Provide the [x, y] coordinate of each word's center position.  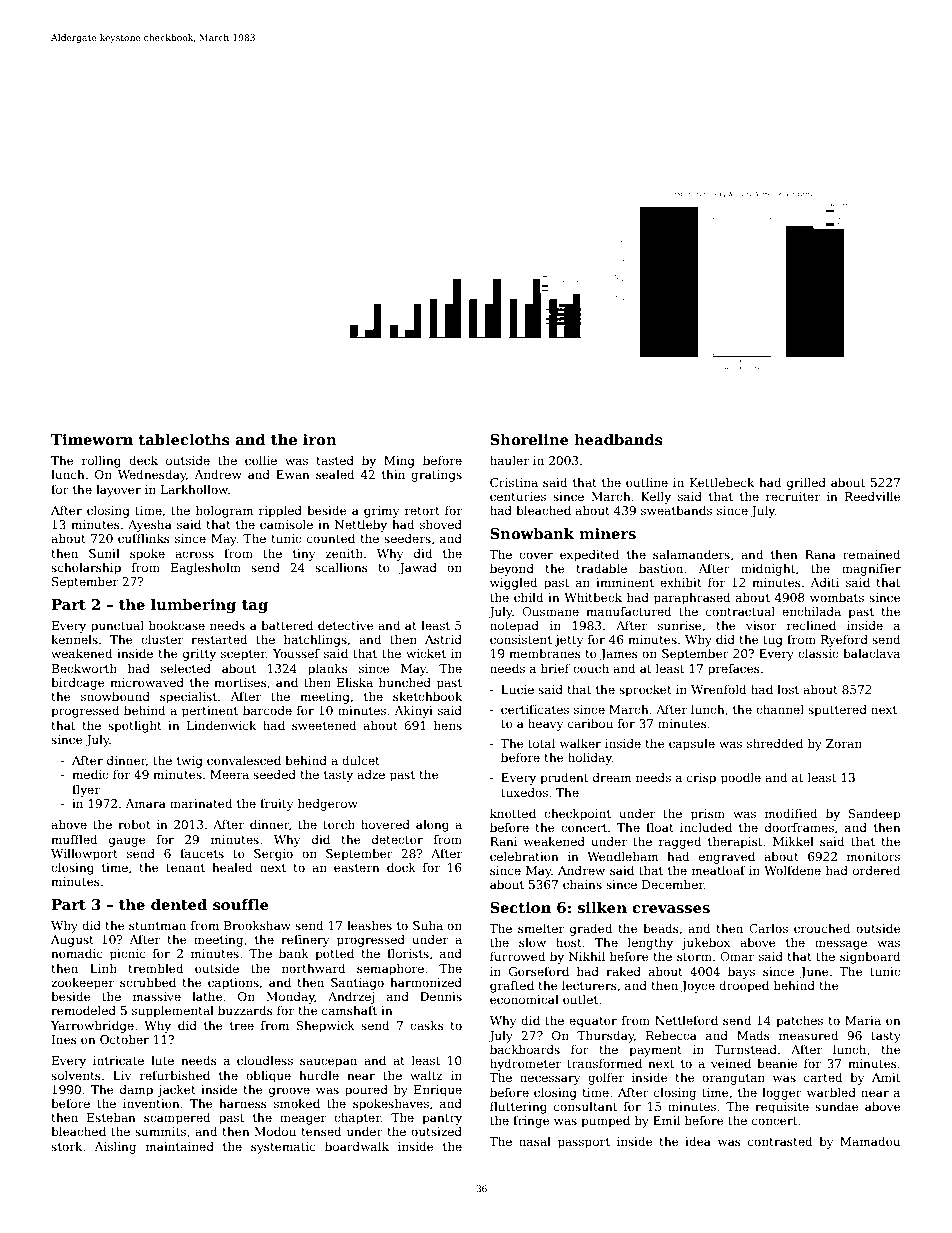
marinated [201, 803]
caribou [590, 723]
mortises [240, 682]
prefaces [734, 670]
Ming [399, 462]
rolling [101, 461]
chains [582, 884]
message [841, 945]
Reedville [873, 496]
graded [591, 929]
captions [233, 984]
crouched [822, 928]
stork [67, 1146]
